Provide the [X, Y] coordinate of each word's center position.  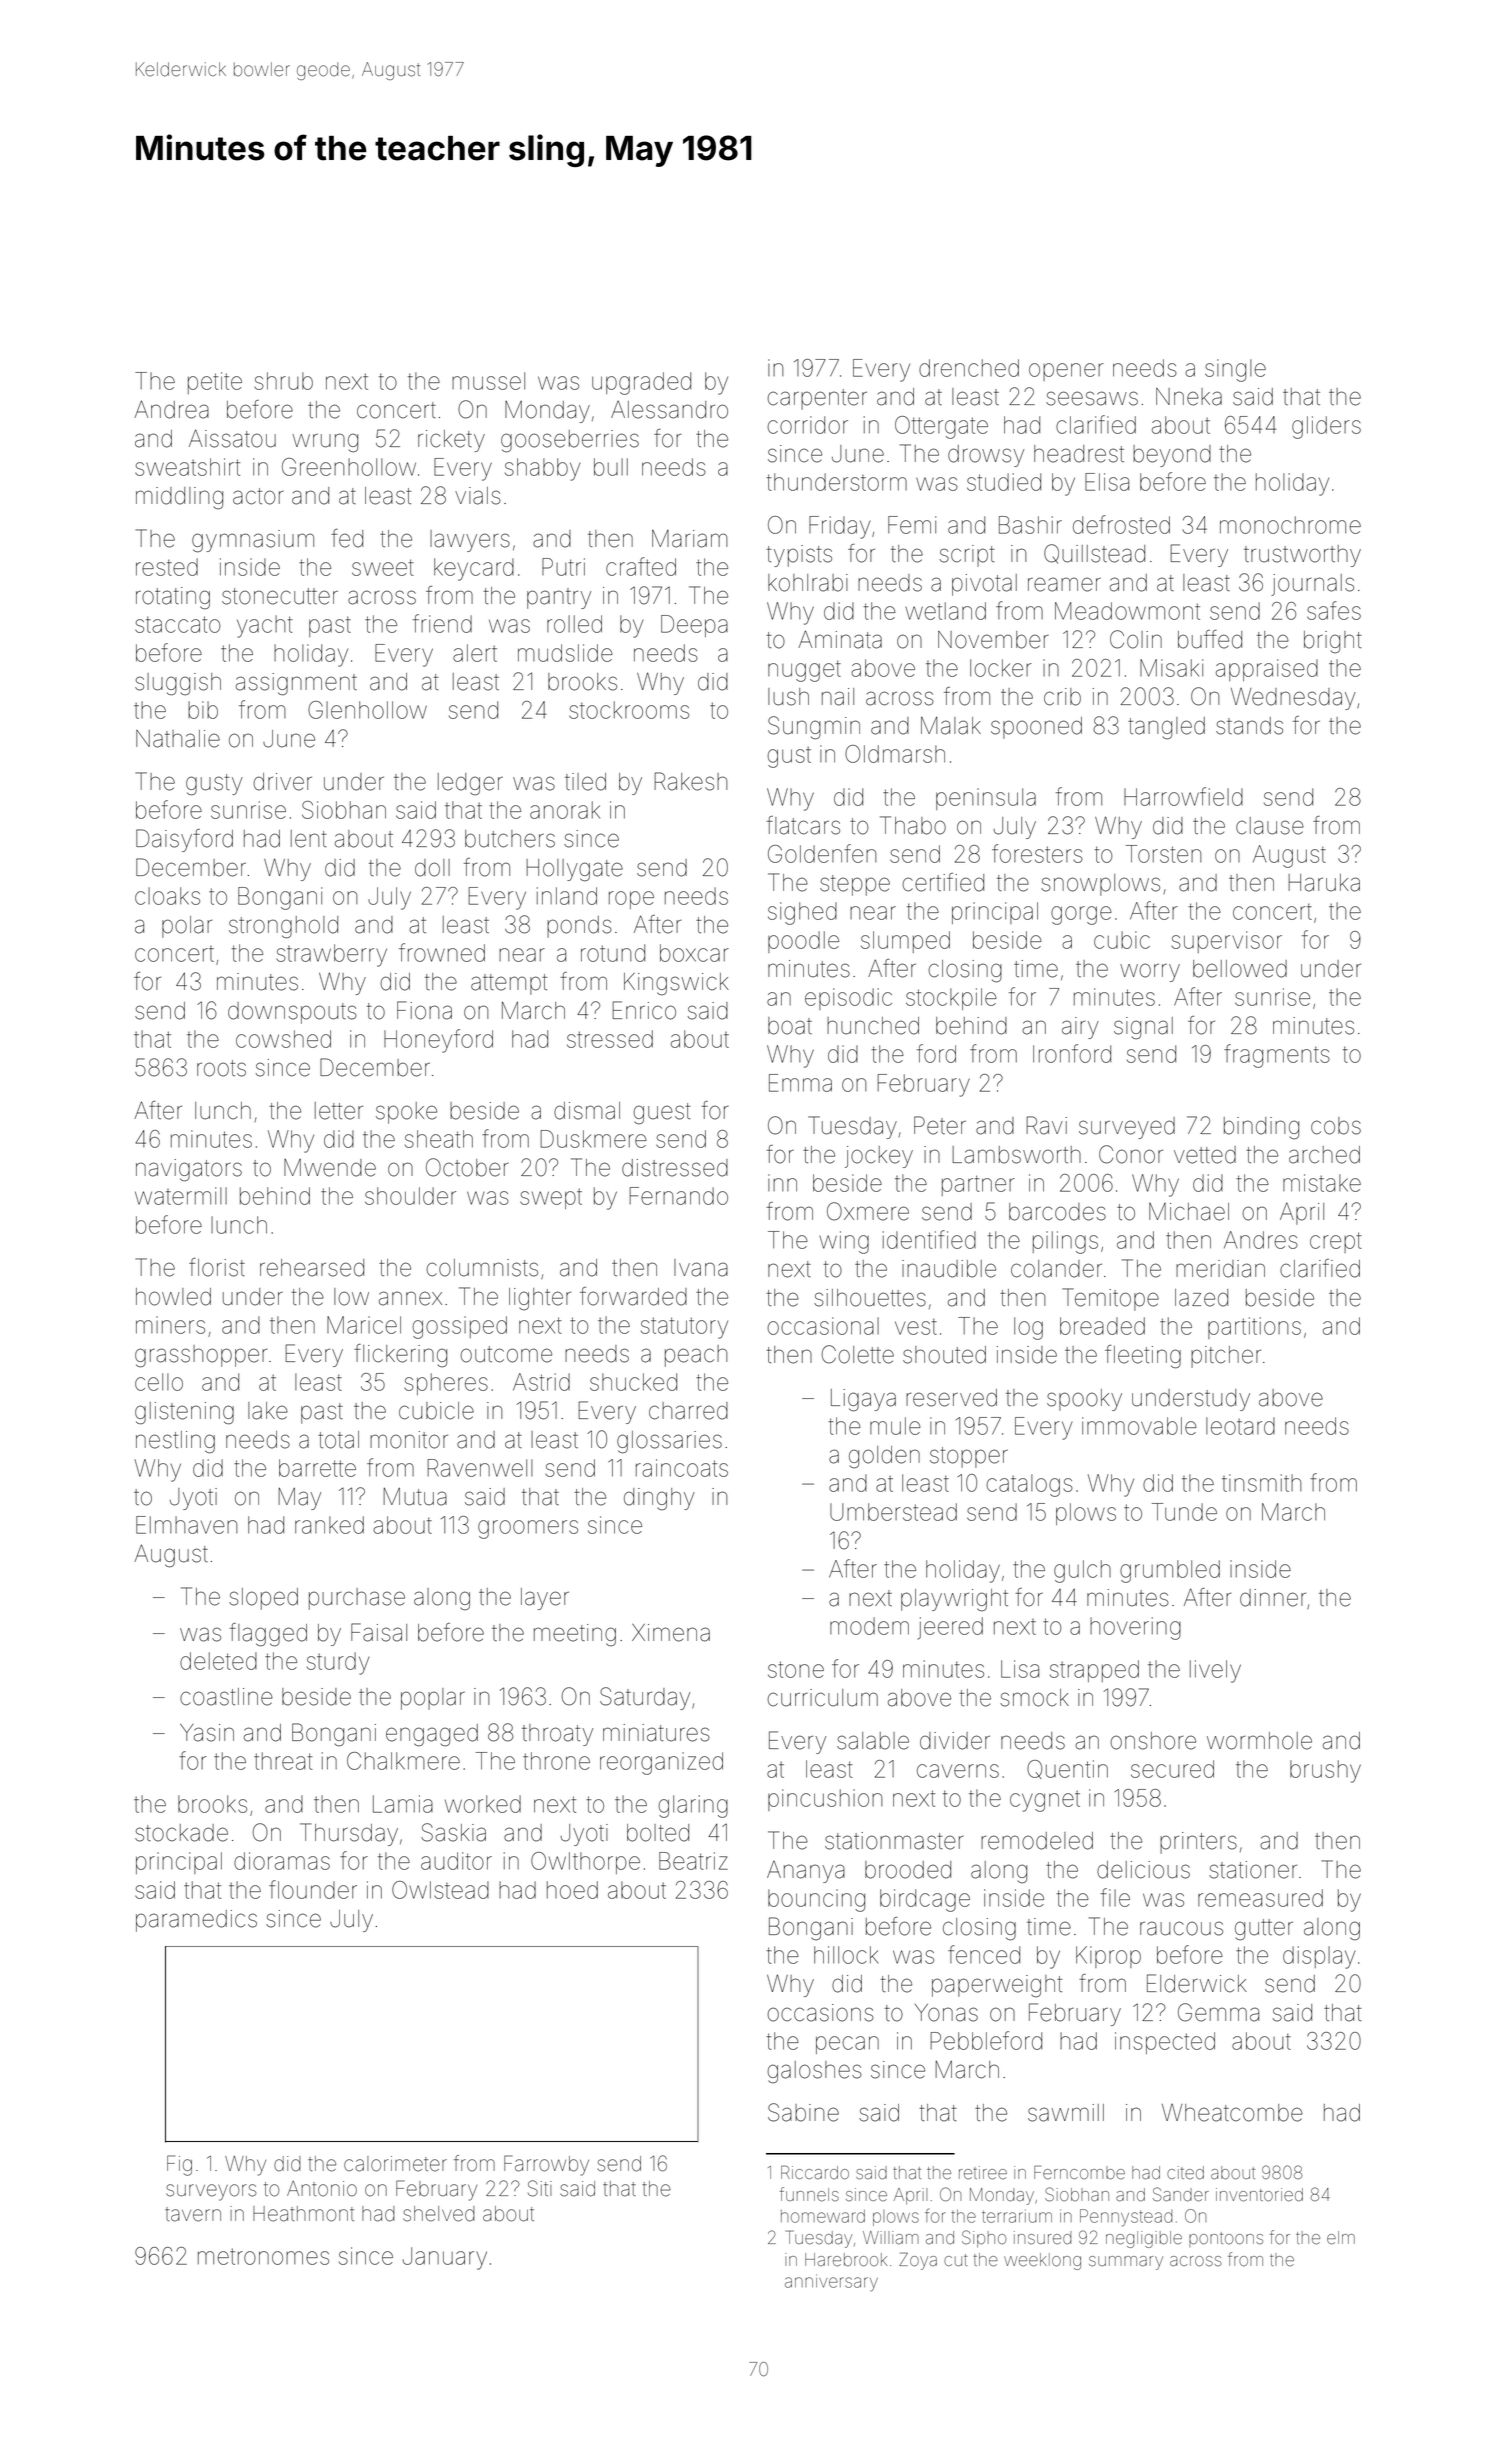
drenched [969, 368]
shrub [284, 381]
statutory [684, 1328]
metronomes [263, 2256]
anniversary [831, 2283]
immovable [1139, 1426]
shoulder [410, 1196]
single [1235, 370]
